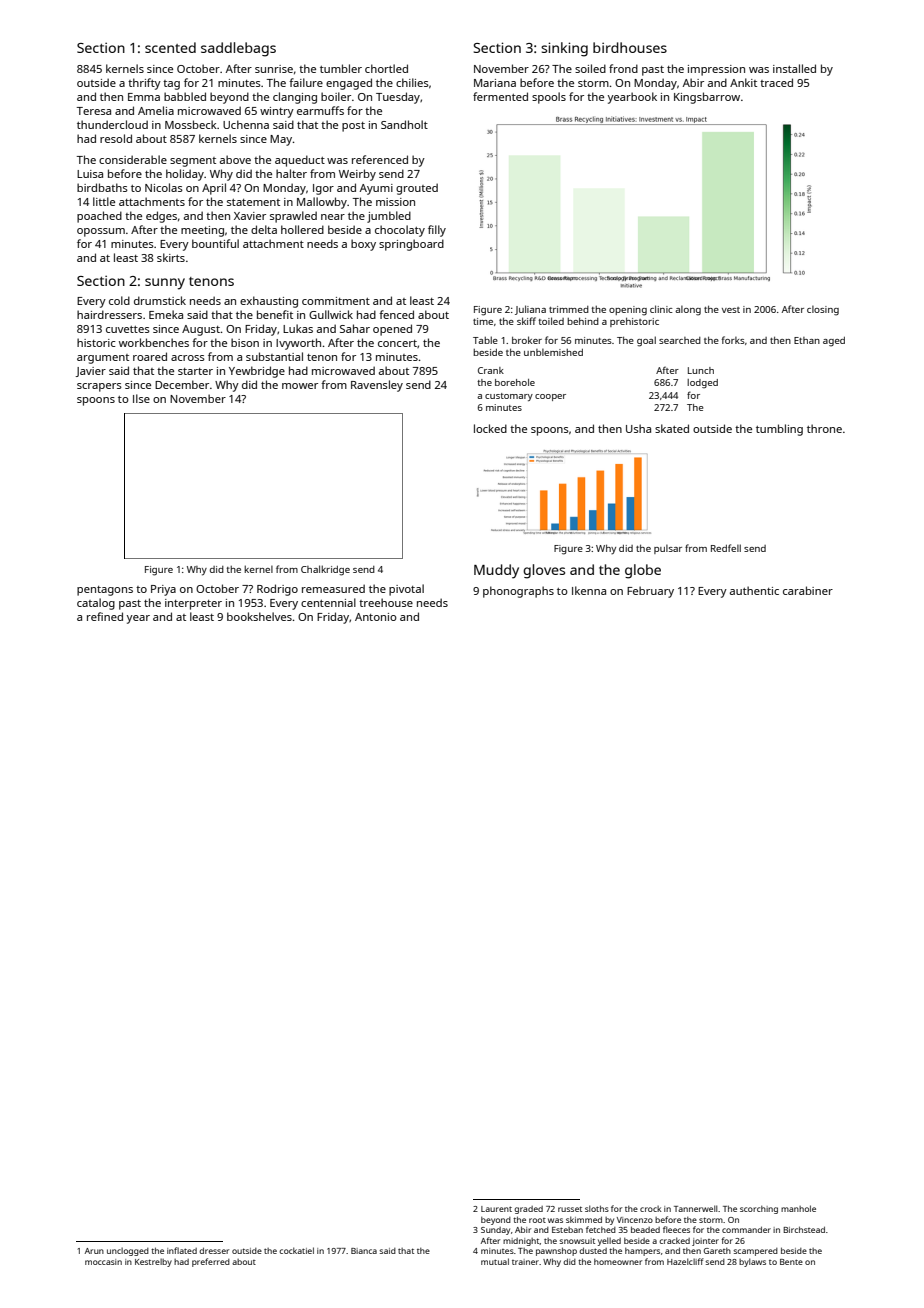  Describe the element at coordinates (193, 604) in the screenshot. I see `interpreter` at that location.
